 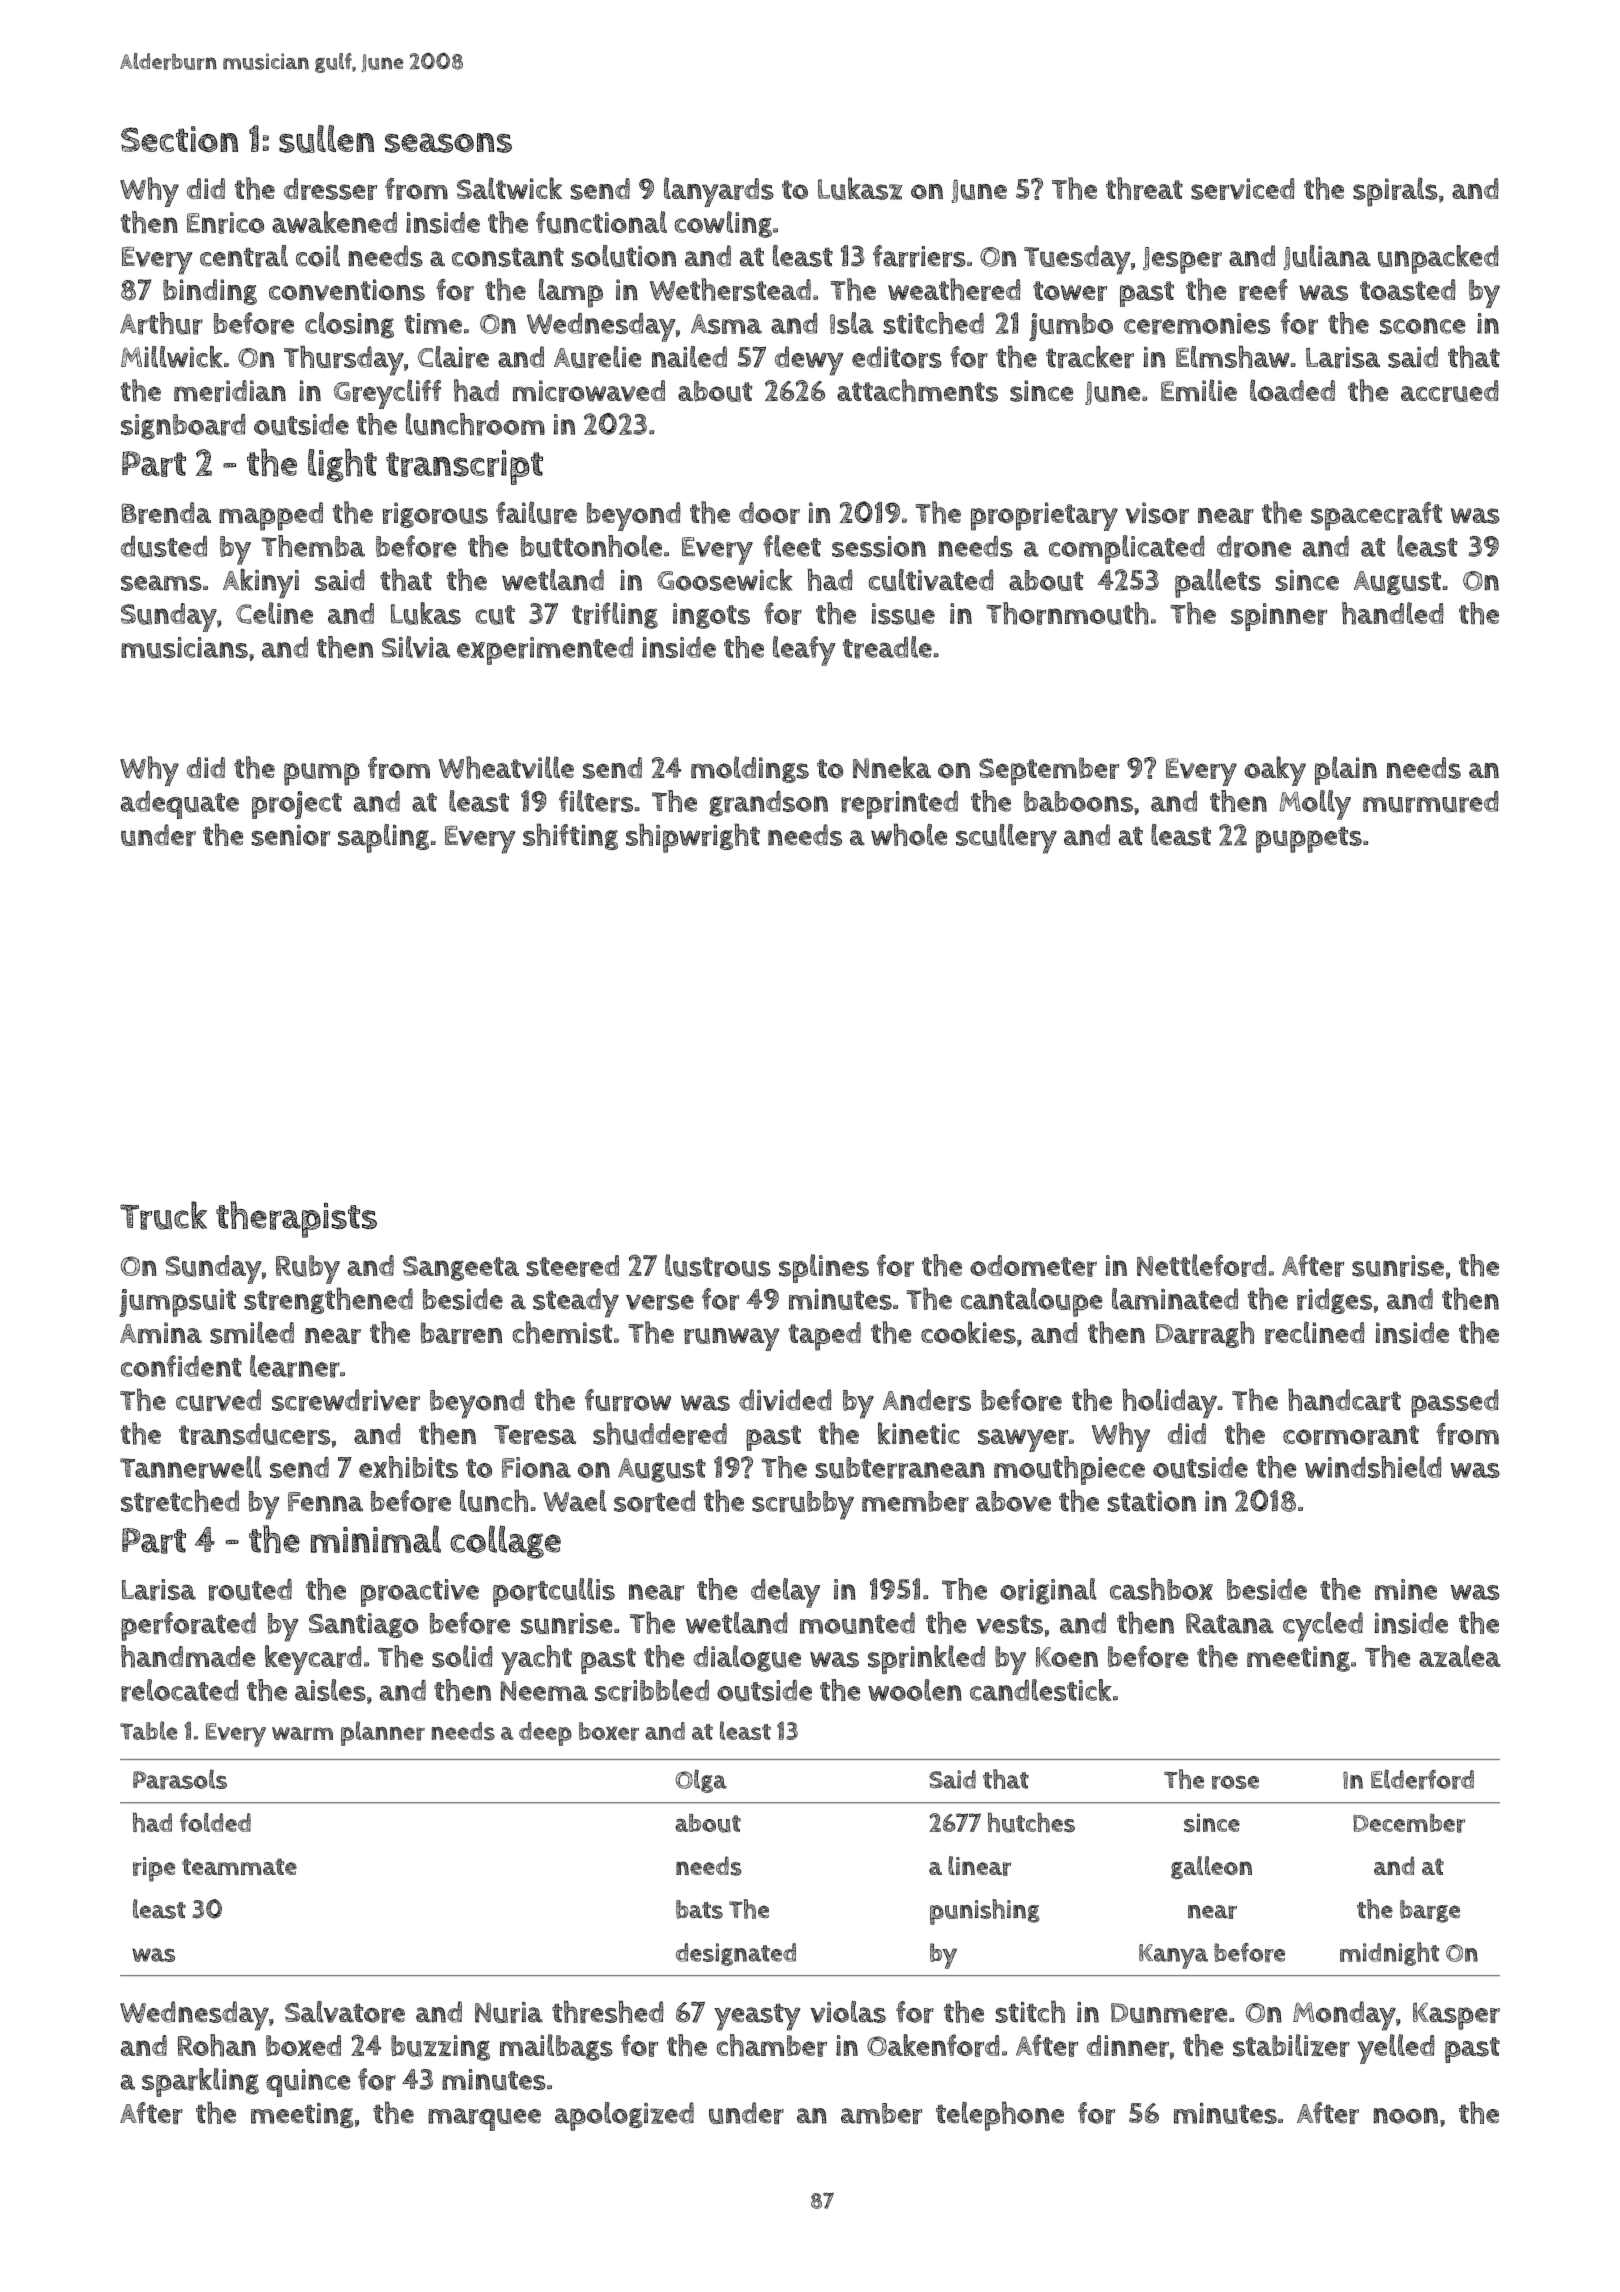 I want to click on telephone, so click(x=1000, y=2116).
